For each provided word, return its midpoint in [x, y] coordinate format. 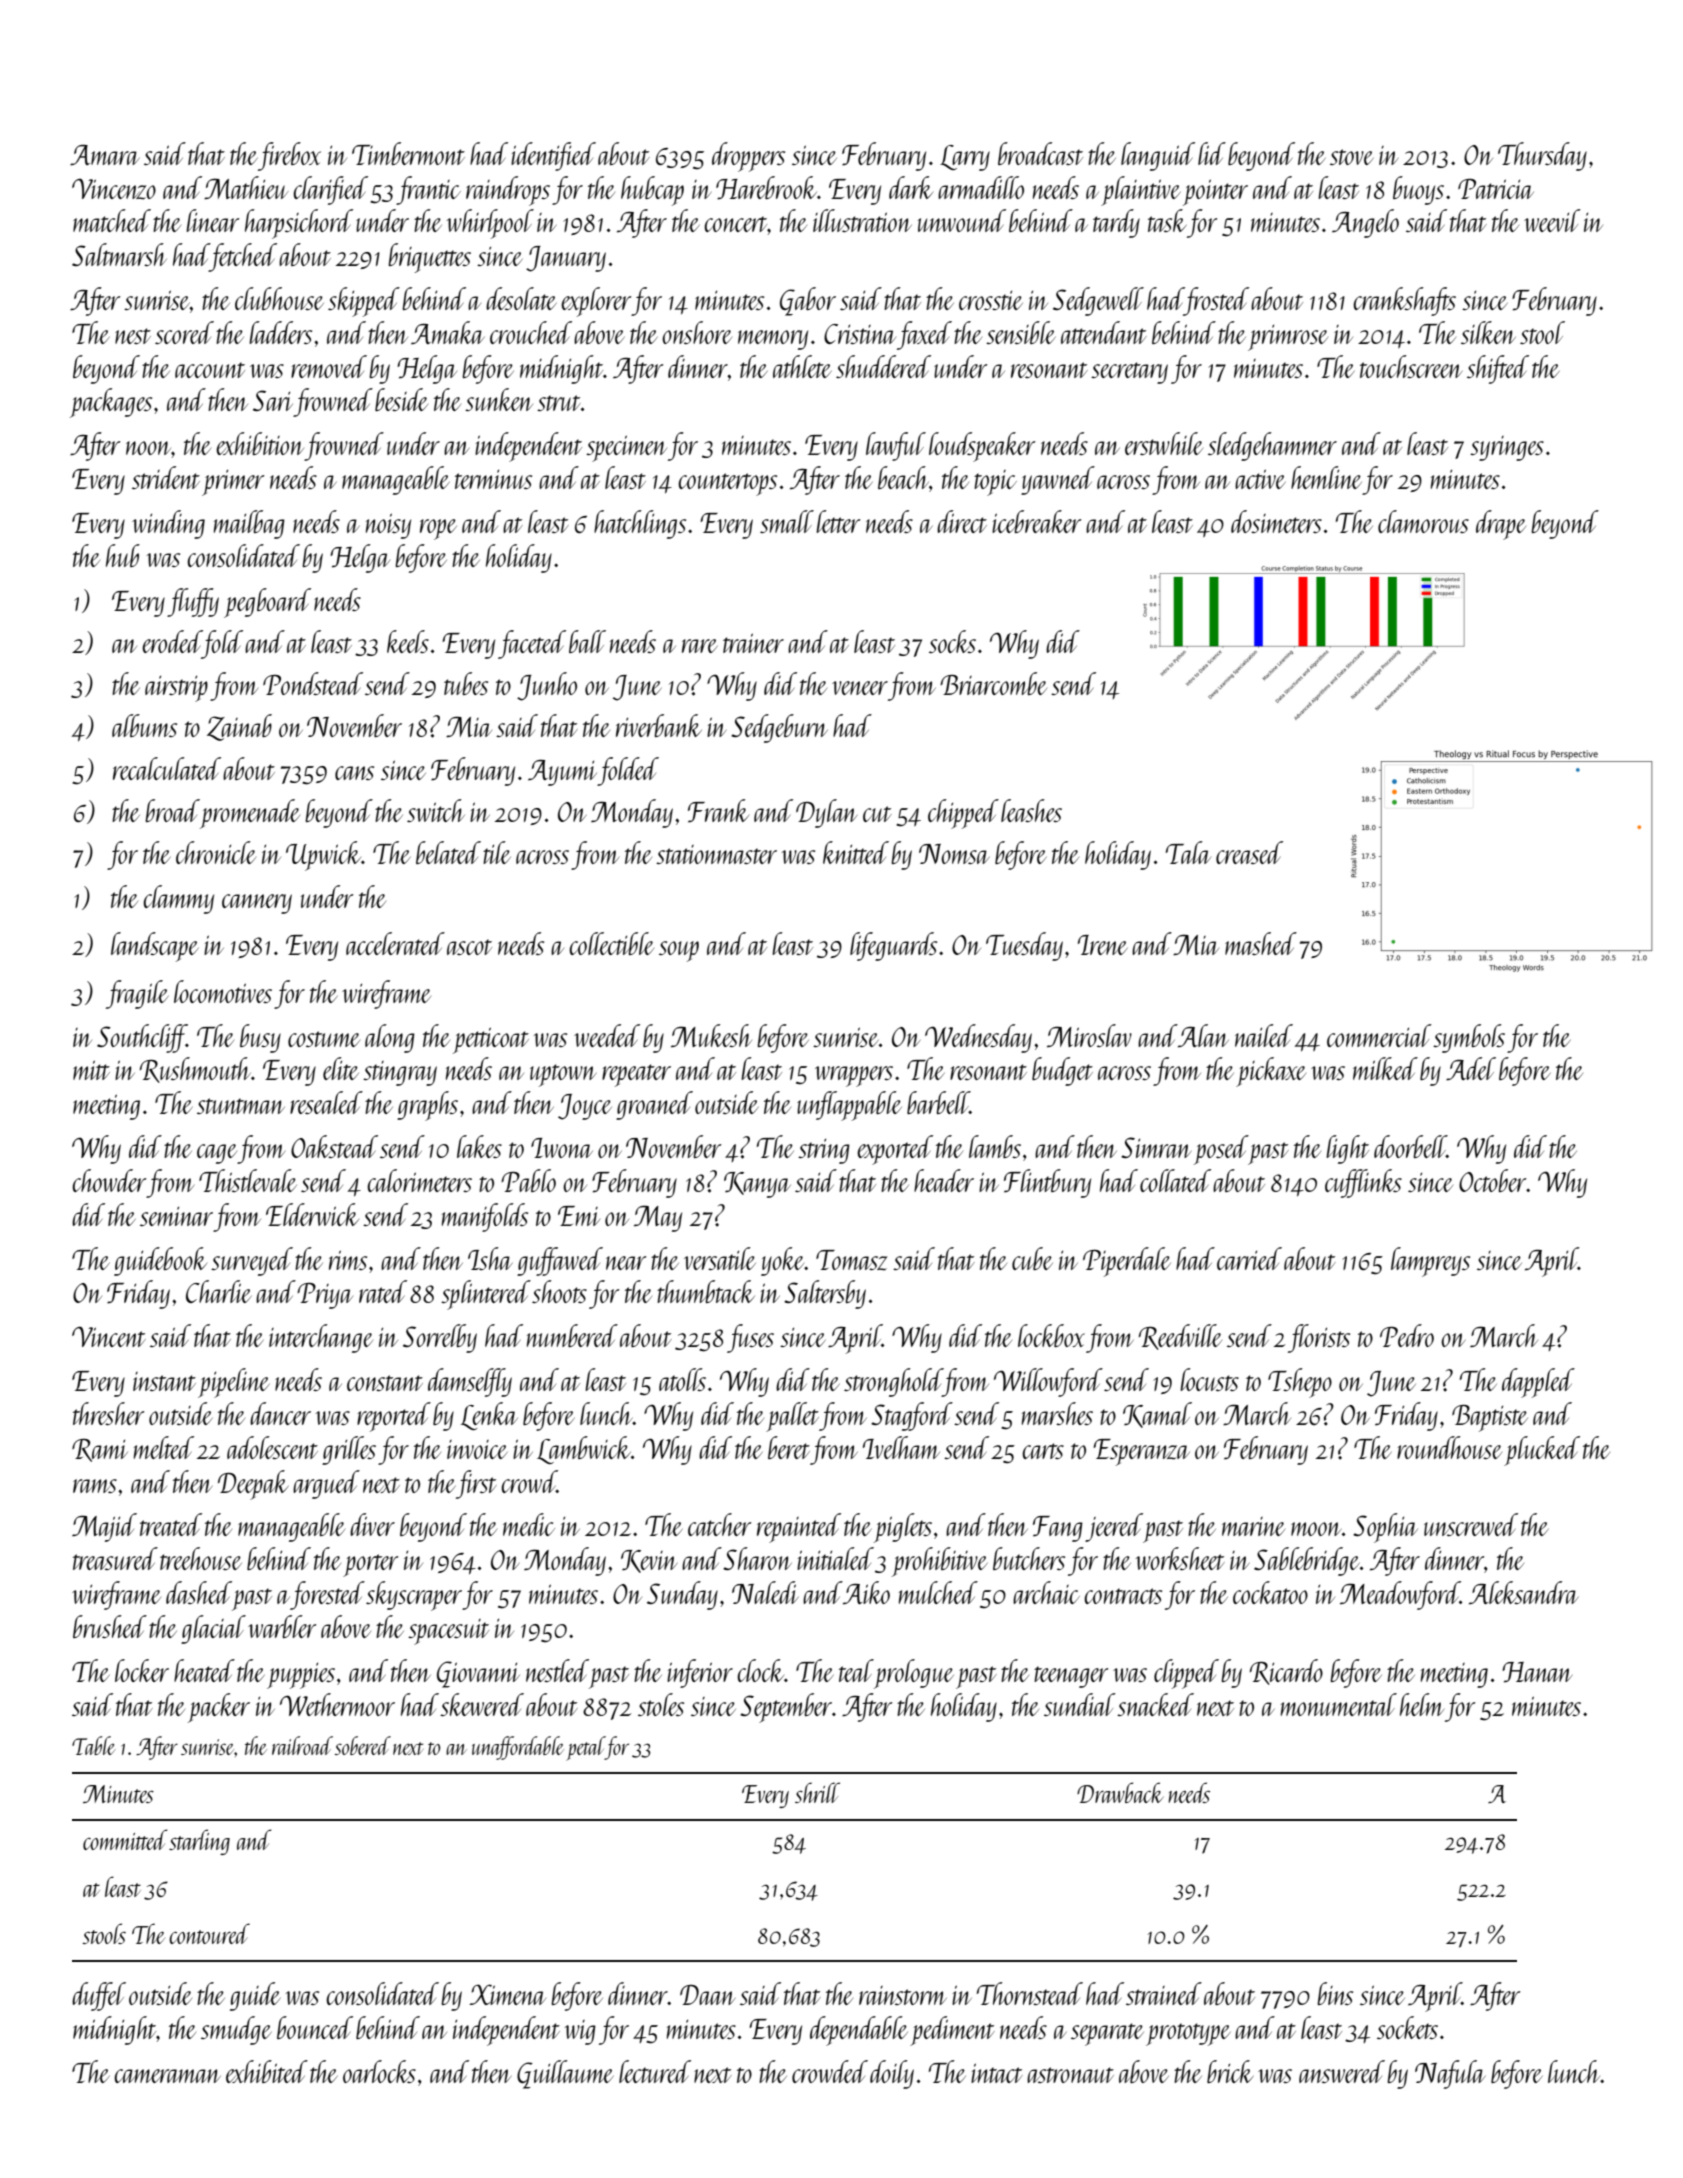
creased [1249, 852]
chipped [963, 814]
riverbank [659, 725]
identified [553, 156]
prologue [914, 1674]
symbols [1469, 1038]
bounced [315, 2027]
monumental [1339, 1704]
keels [408, 641]
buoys [1418, 190]
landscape [155, 947]
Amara [105, 155]
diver [372, 1524]
